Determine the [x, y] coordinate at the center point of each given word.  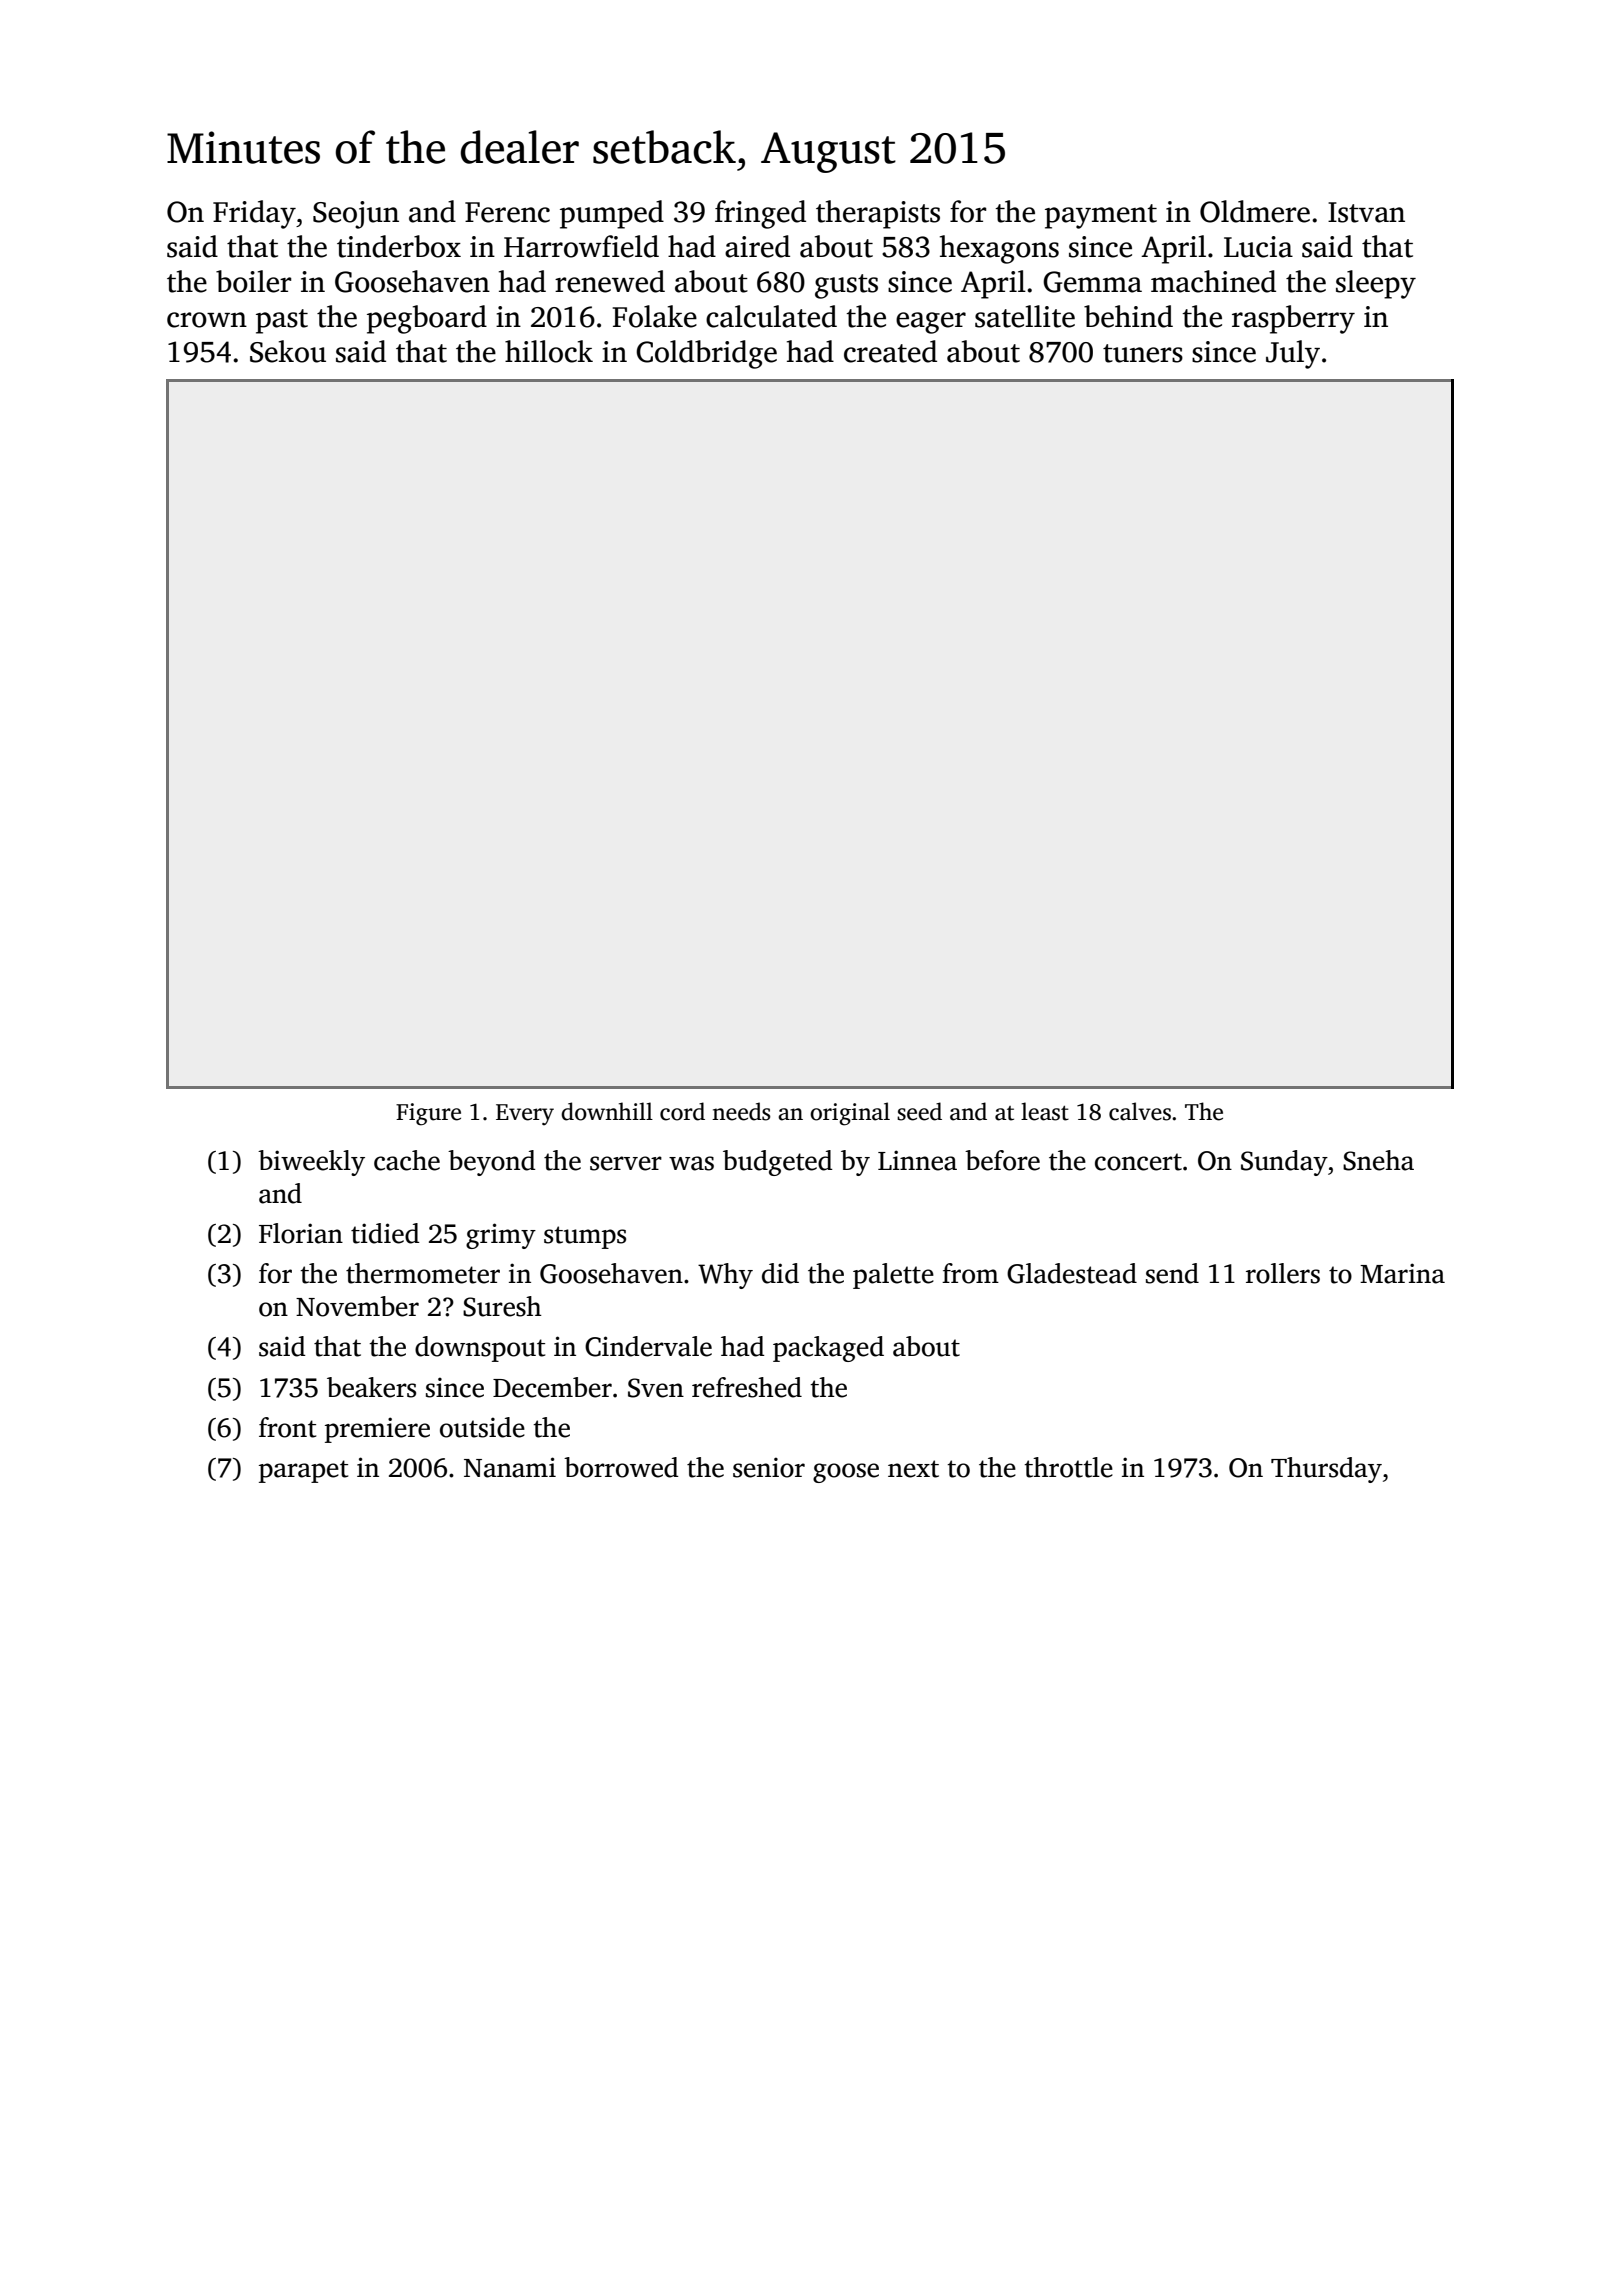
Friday [254, 214]
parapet [303, 1471]
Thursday [1326, 1470]
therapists [878, 214]
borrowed [621, 1467]
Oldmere [1255, 211]
